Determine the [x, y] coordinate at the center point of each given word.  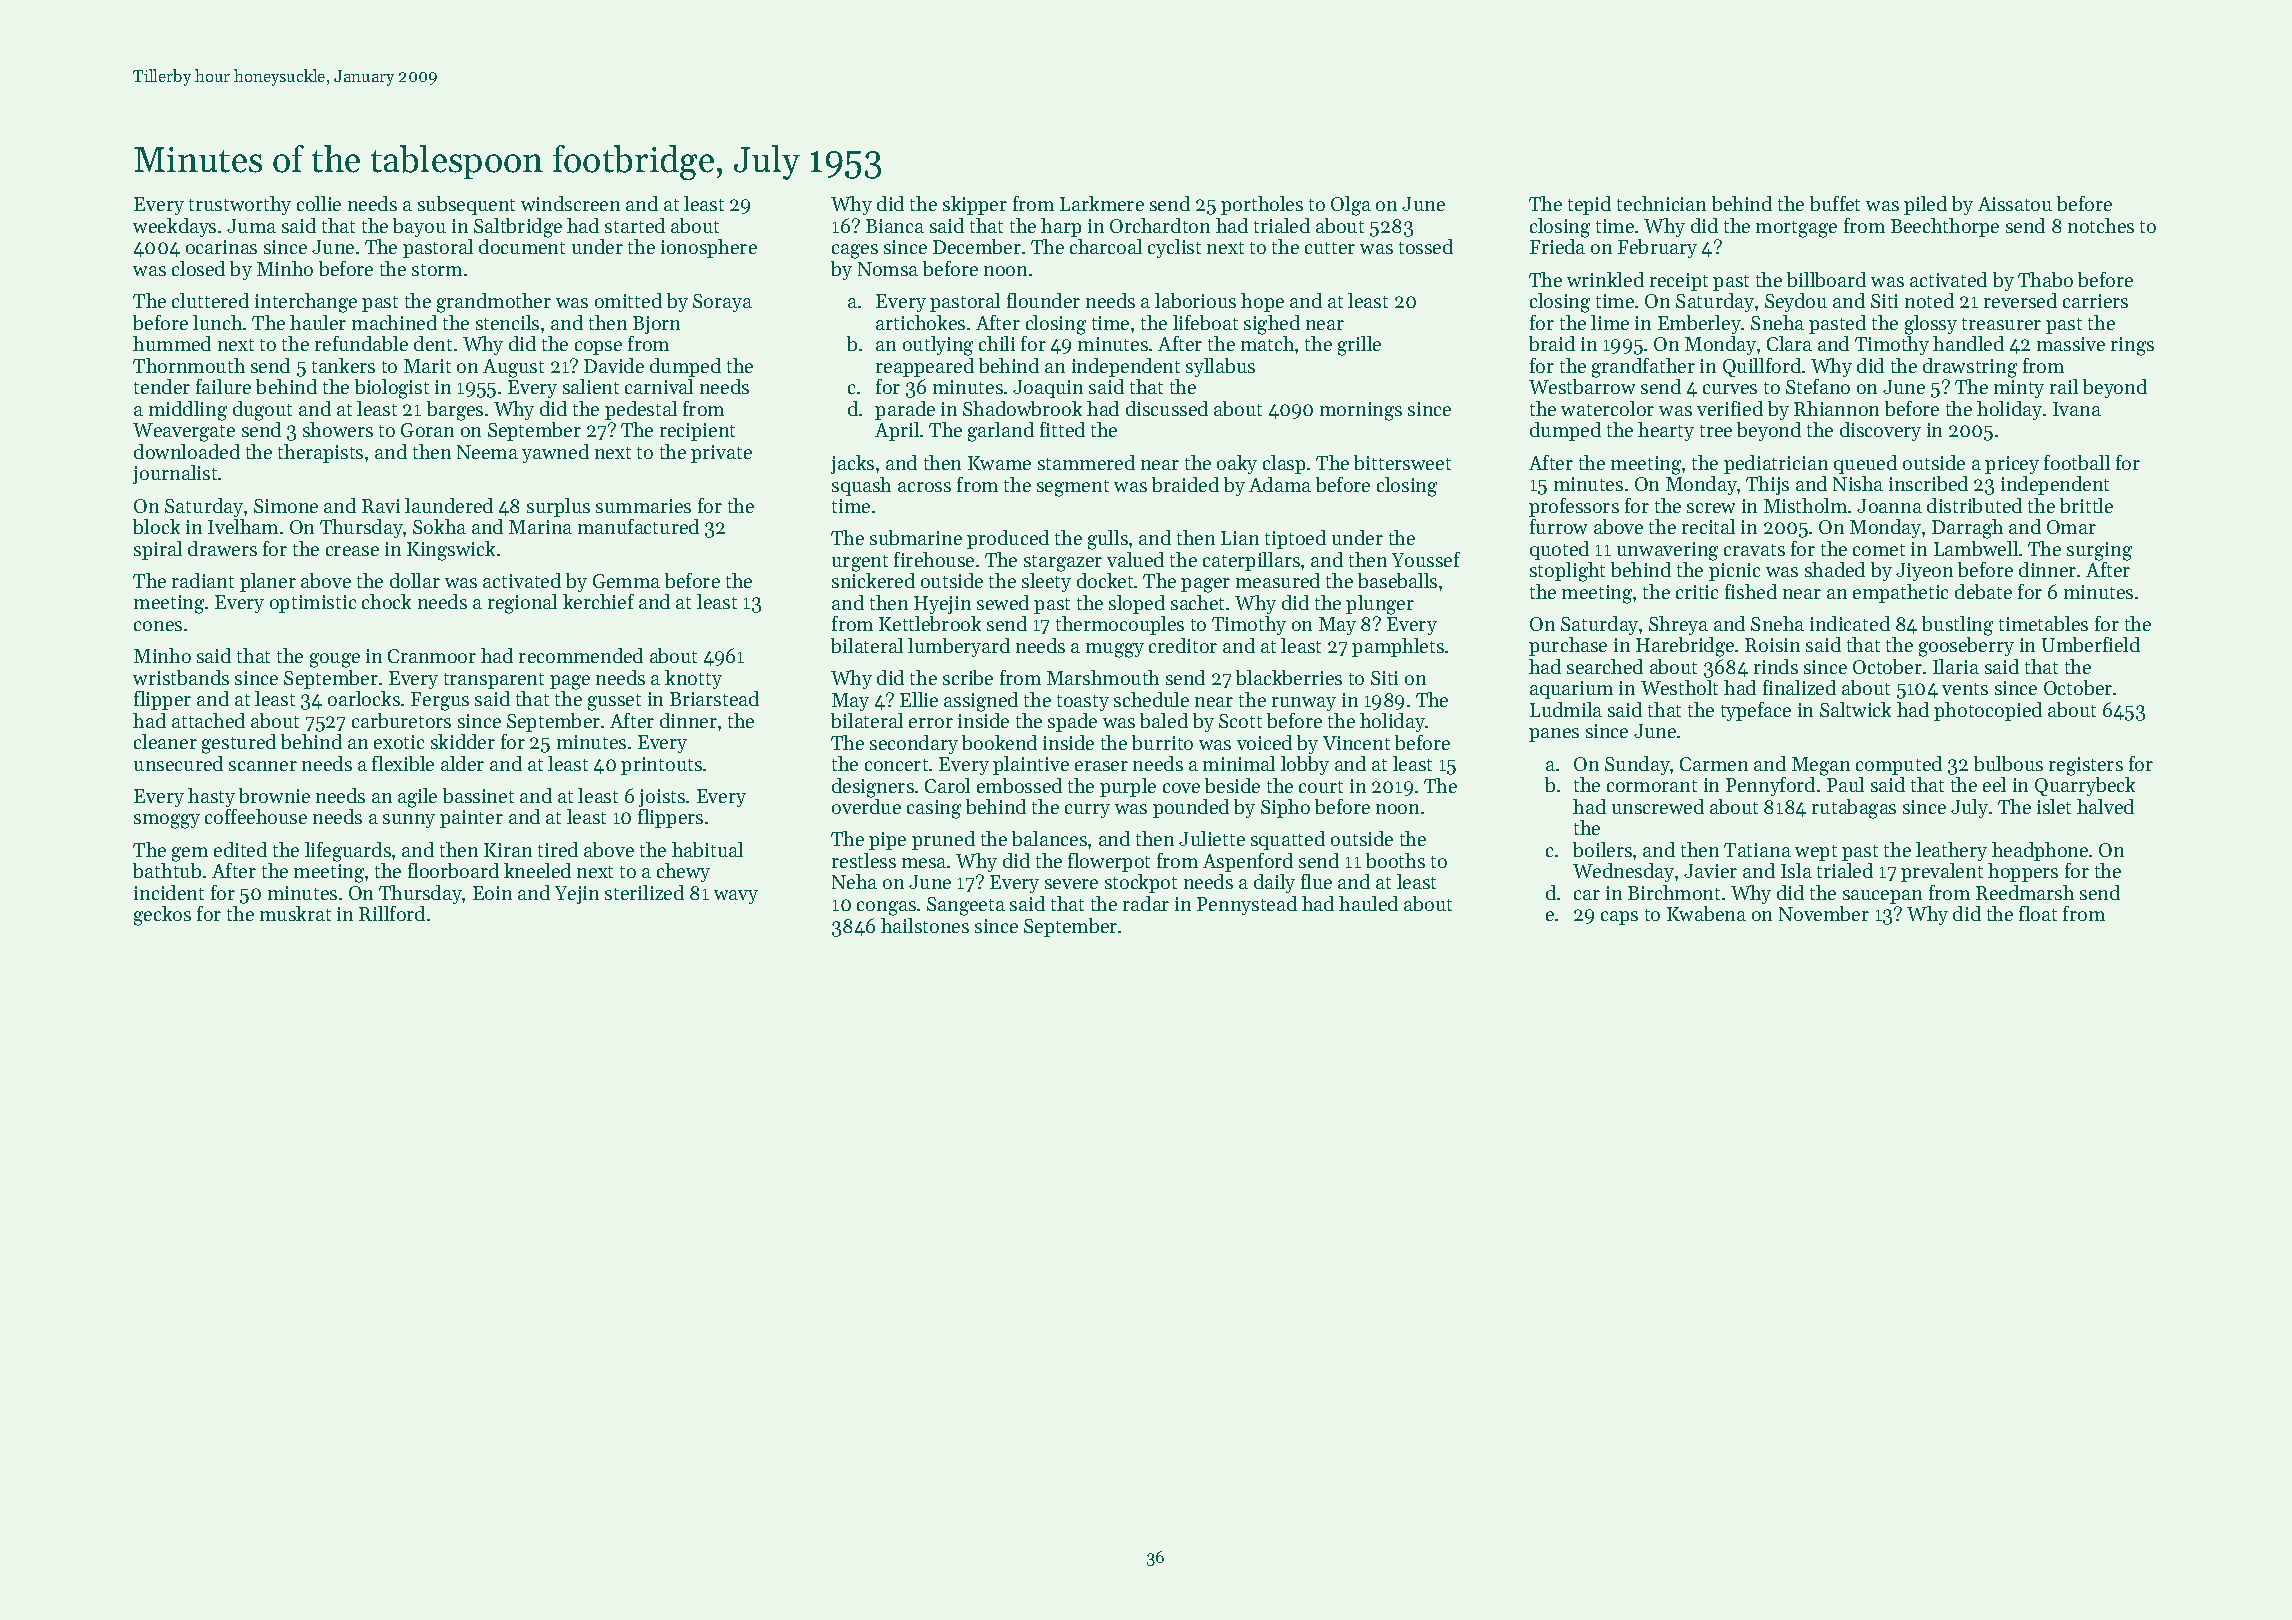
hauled [1368, 903]
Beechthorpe [1945, 227]
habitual [707, 849]
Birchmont [1674, 892]
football [2077, 462]
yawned [555, 453]
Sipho [1285, 808]
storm [437, 270]
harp [1061, 227]
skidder [463, 741]
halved [2105, 806]
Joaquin [1048, 389]
